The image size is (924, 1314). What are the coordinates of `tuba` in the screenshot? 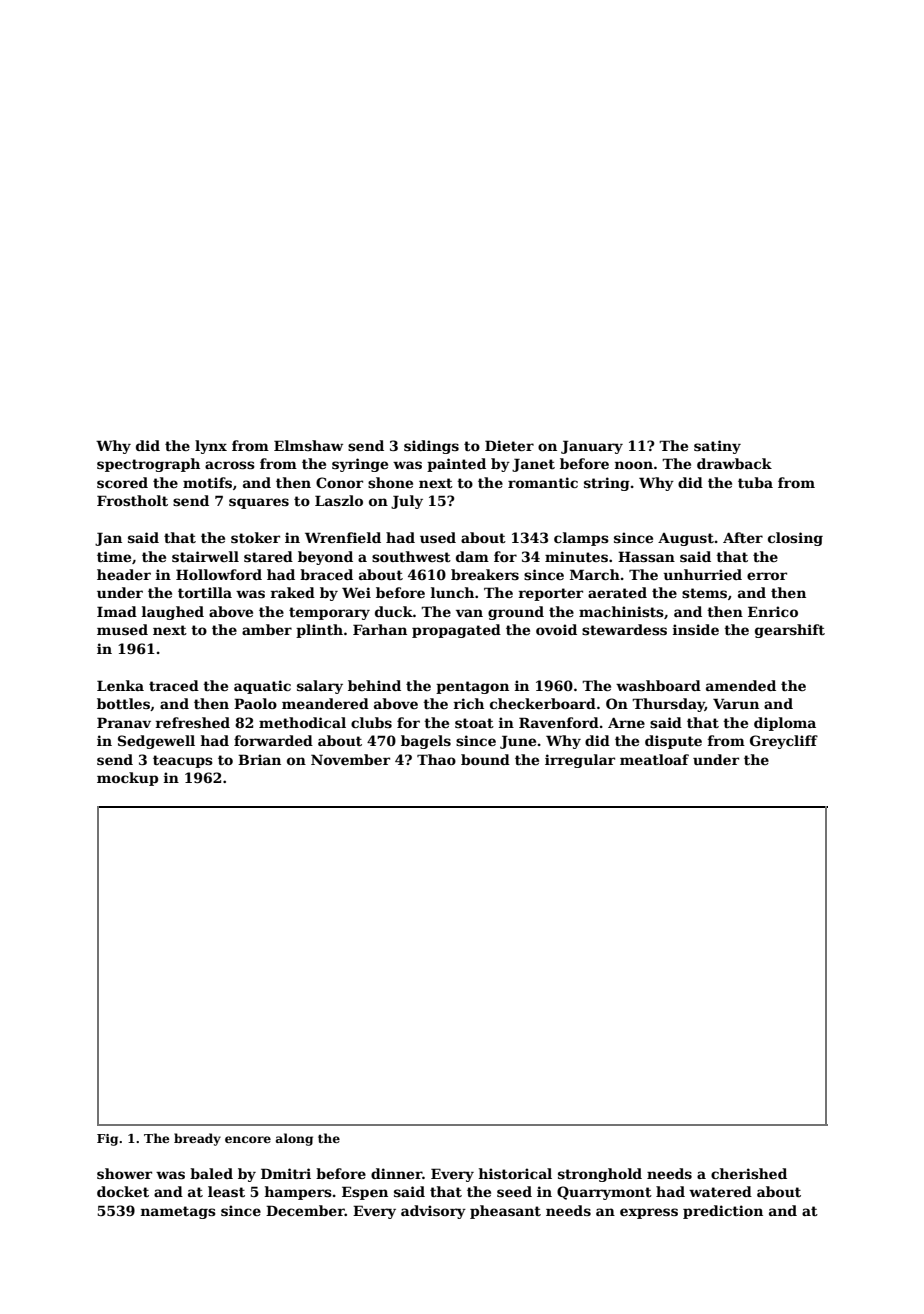 It's located at (755, 482).
